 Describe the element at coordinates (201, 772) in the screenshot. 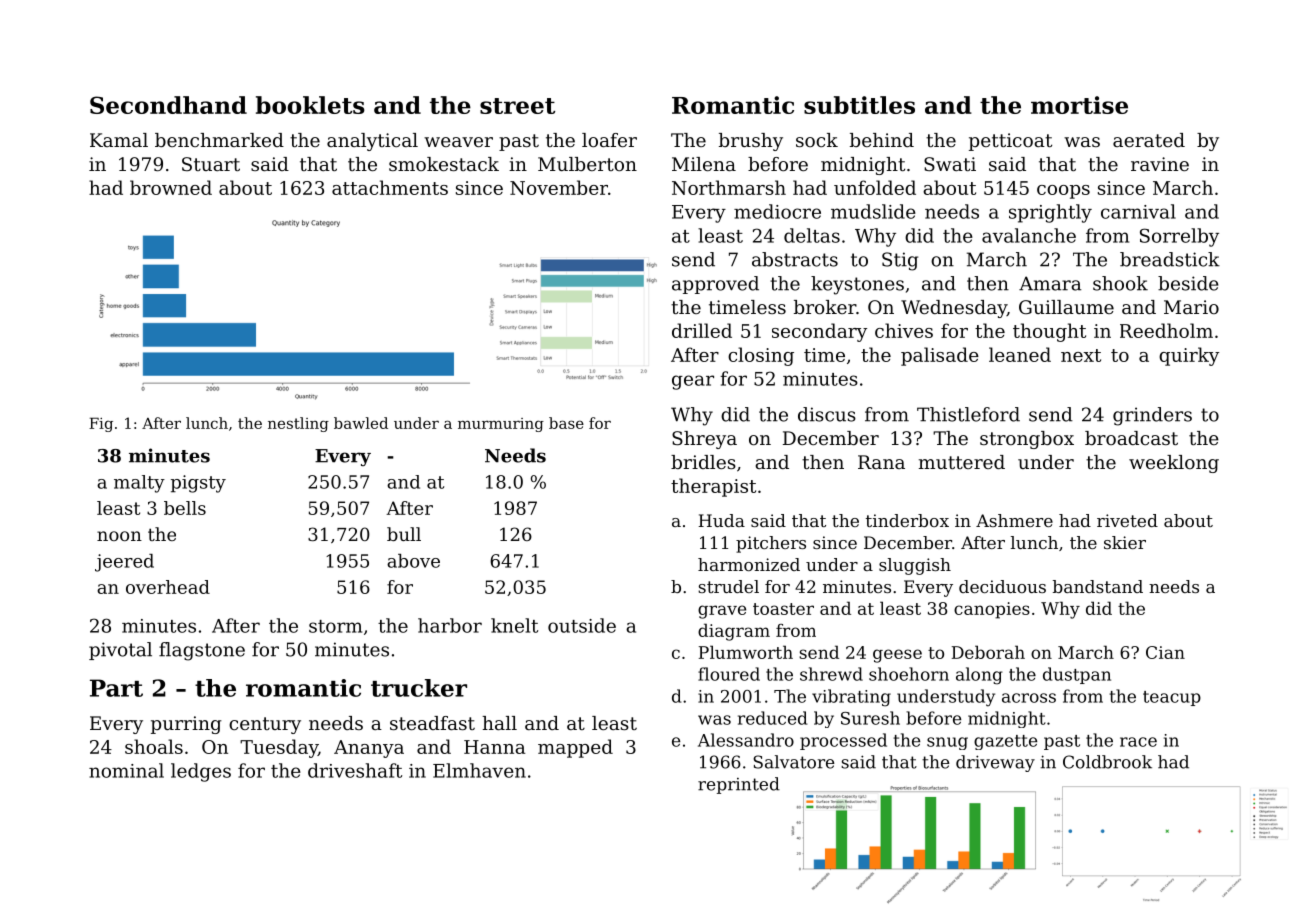

I see `ledges` at that location.
